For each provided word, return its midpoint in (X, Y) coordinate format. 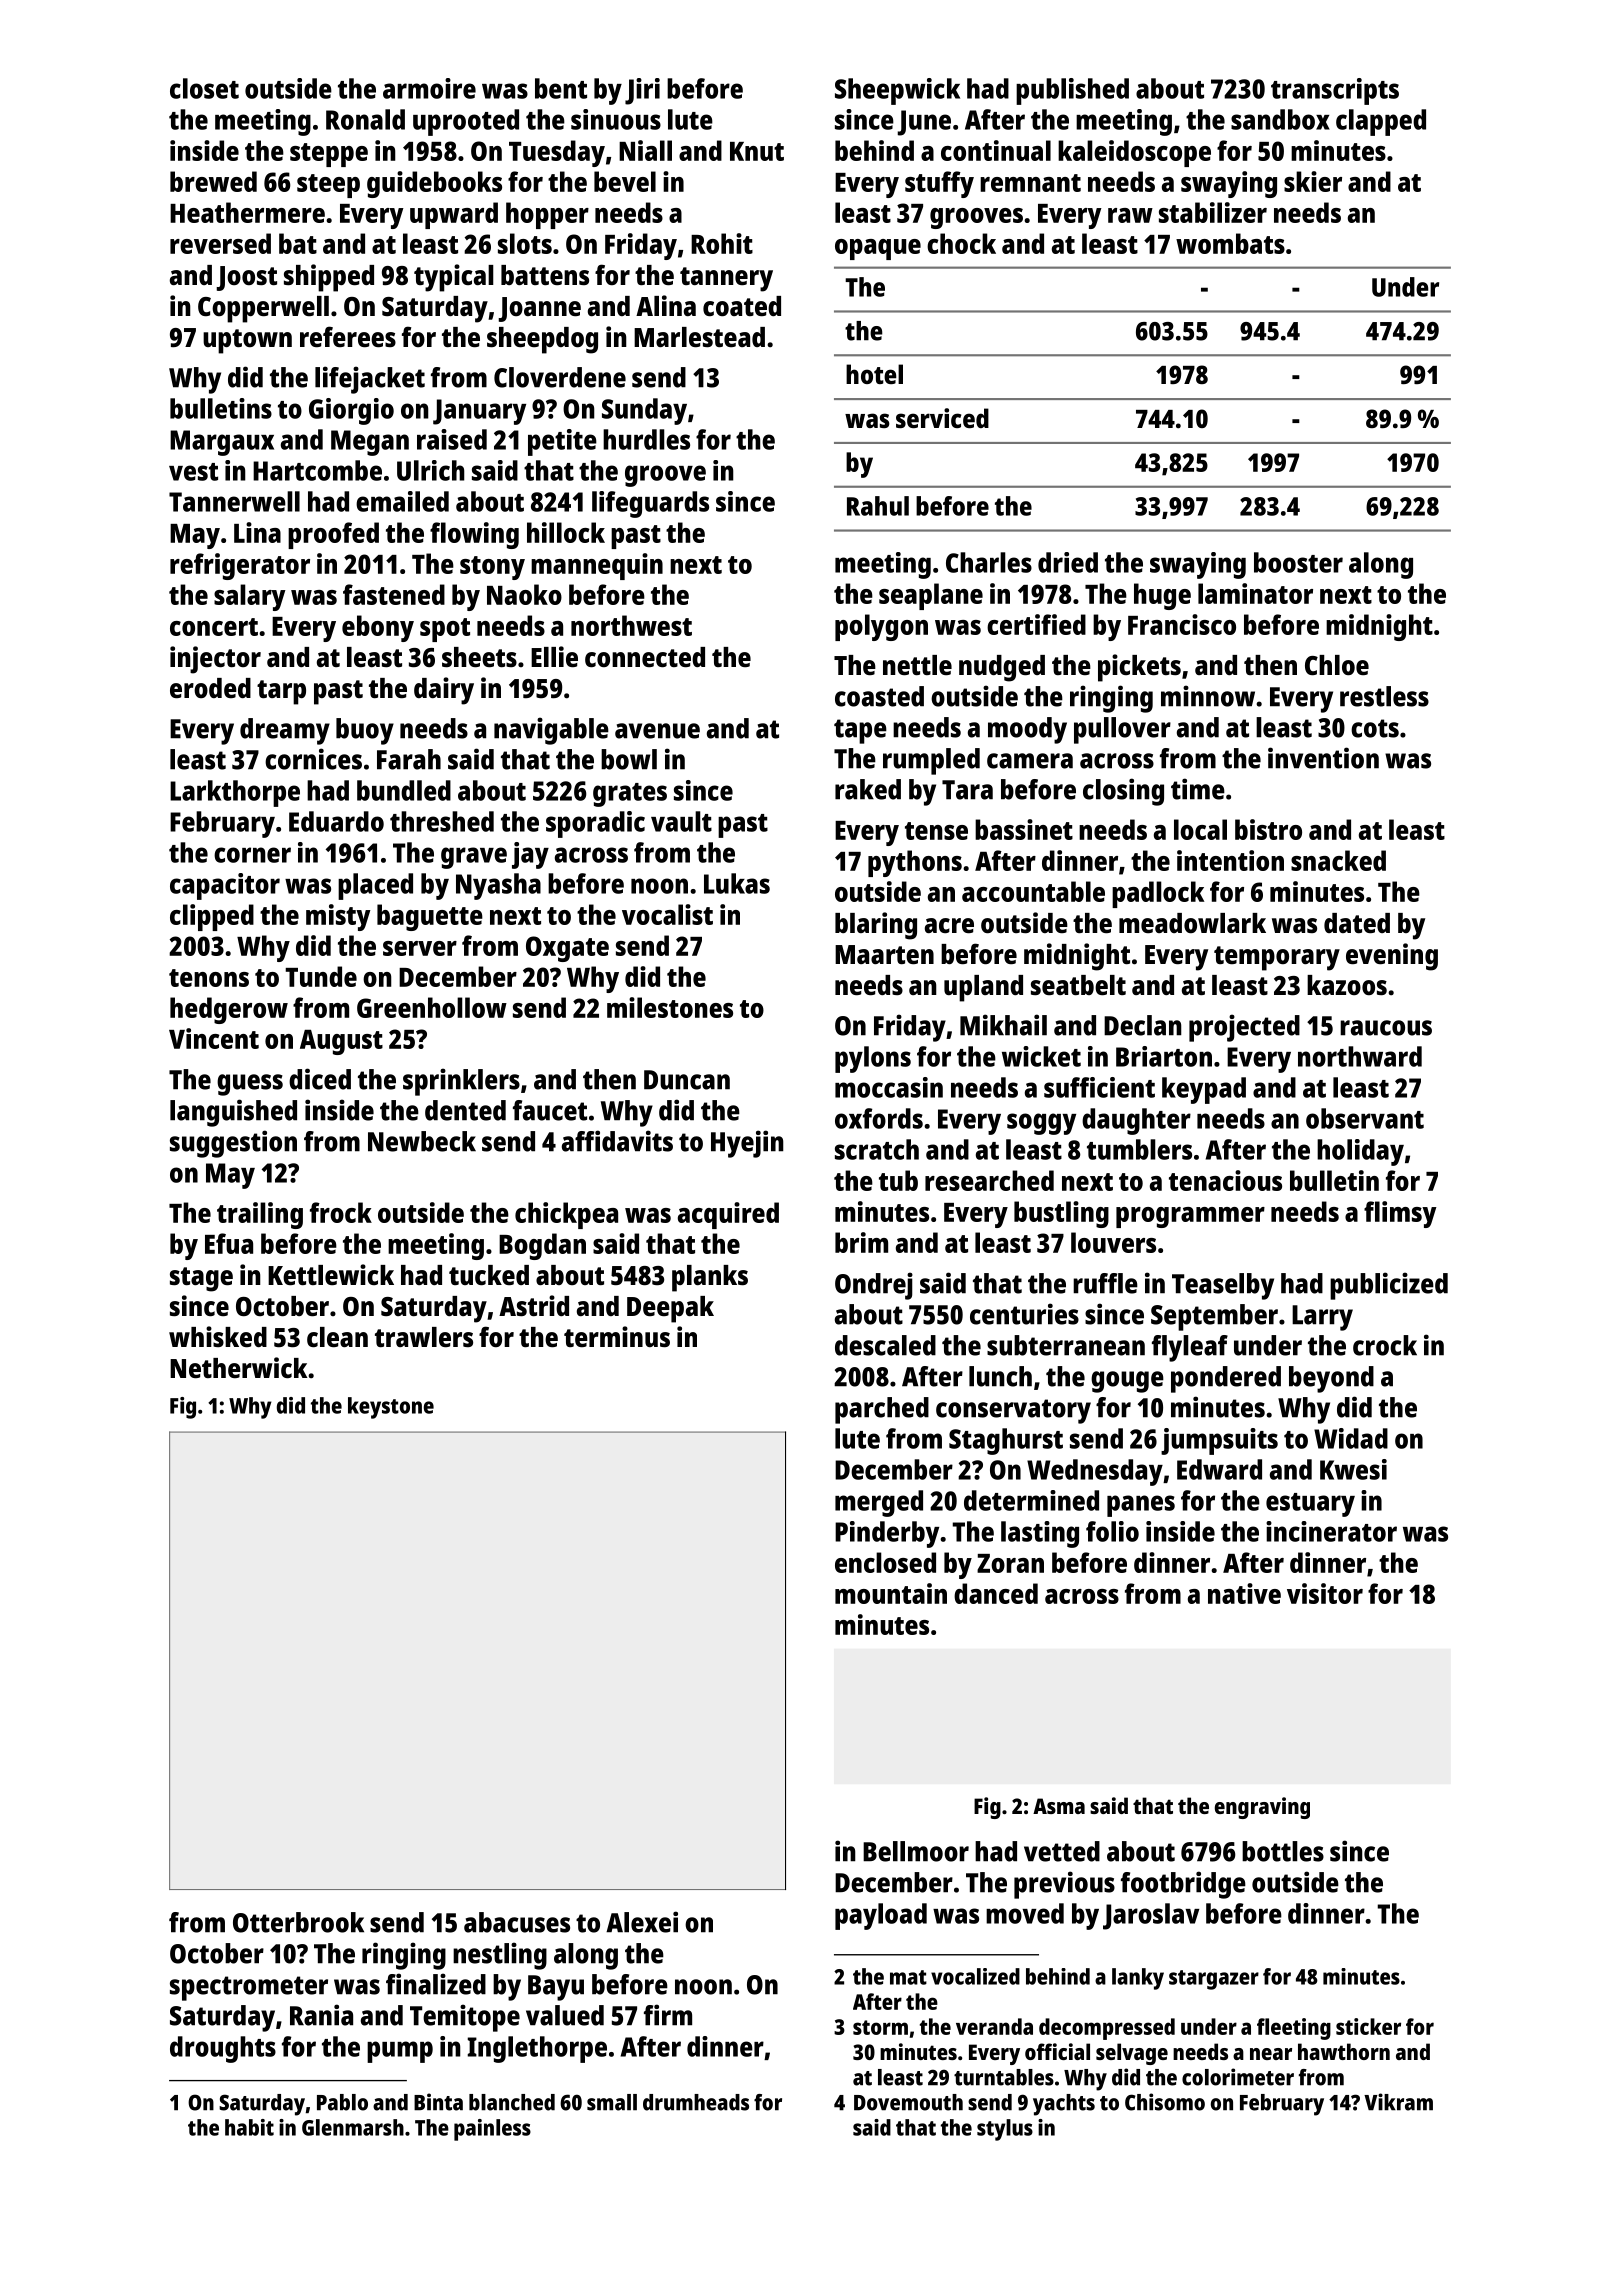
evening (1392, 957)
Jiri (642, 91)
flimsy (1400, 1214)
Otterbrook (298, 1922)
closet (204, 88)
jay (530, 855)
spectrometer (249, 1988)
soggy (1041, 1124)
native (1244, 1593)
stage (201, 1279)
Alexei (642, 1922)
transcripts (1335, 91)
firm (668, 2015)
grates (630, 795)
